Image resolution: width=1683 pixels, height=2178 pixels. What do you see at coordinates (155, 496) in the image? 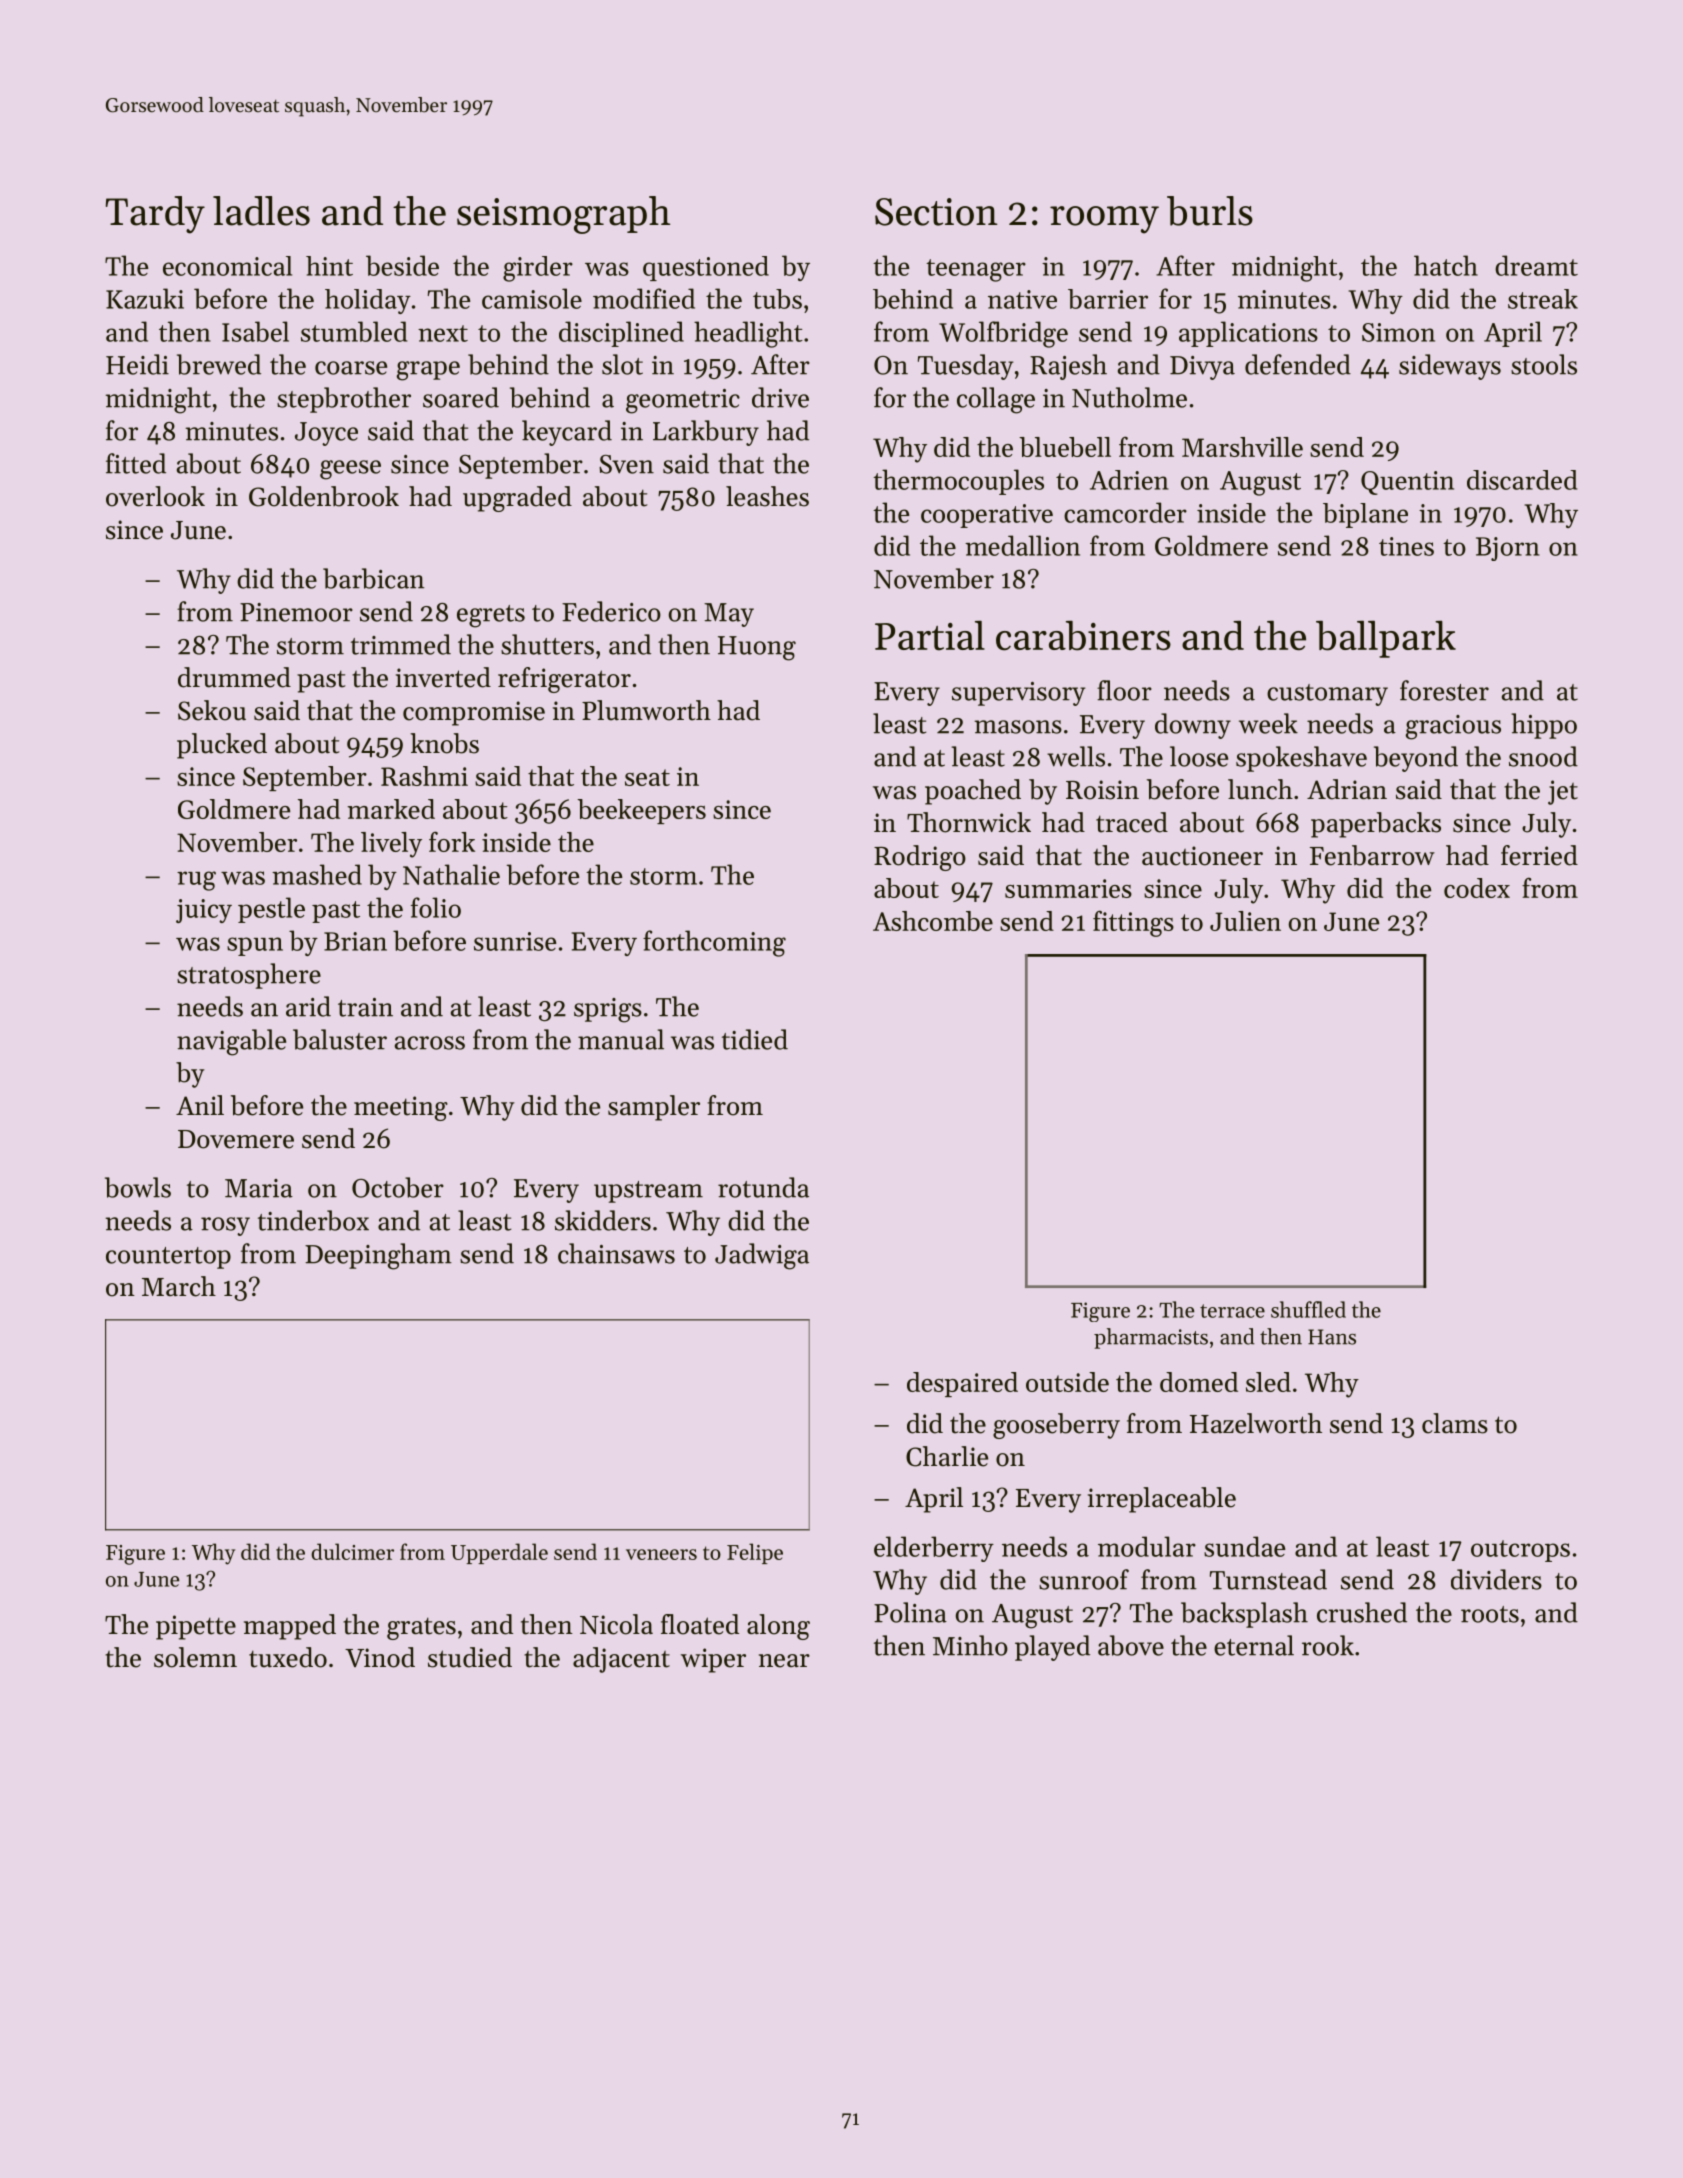
I see `overlook` at bounding box center [155, 496].
